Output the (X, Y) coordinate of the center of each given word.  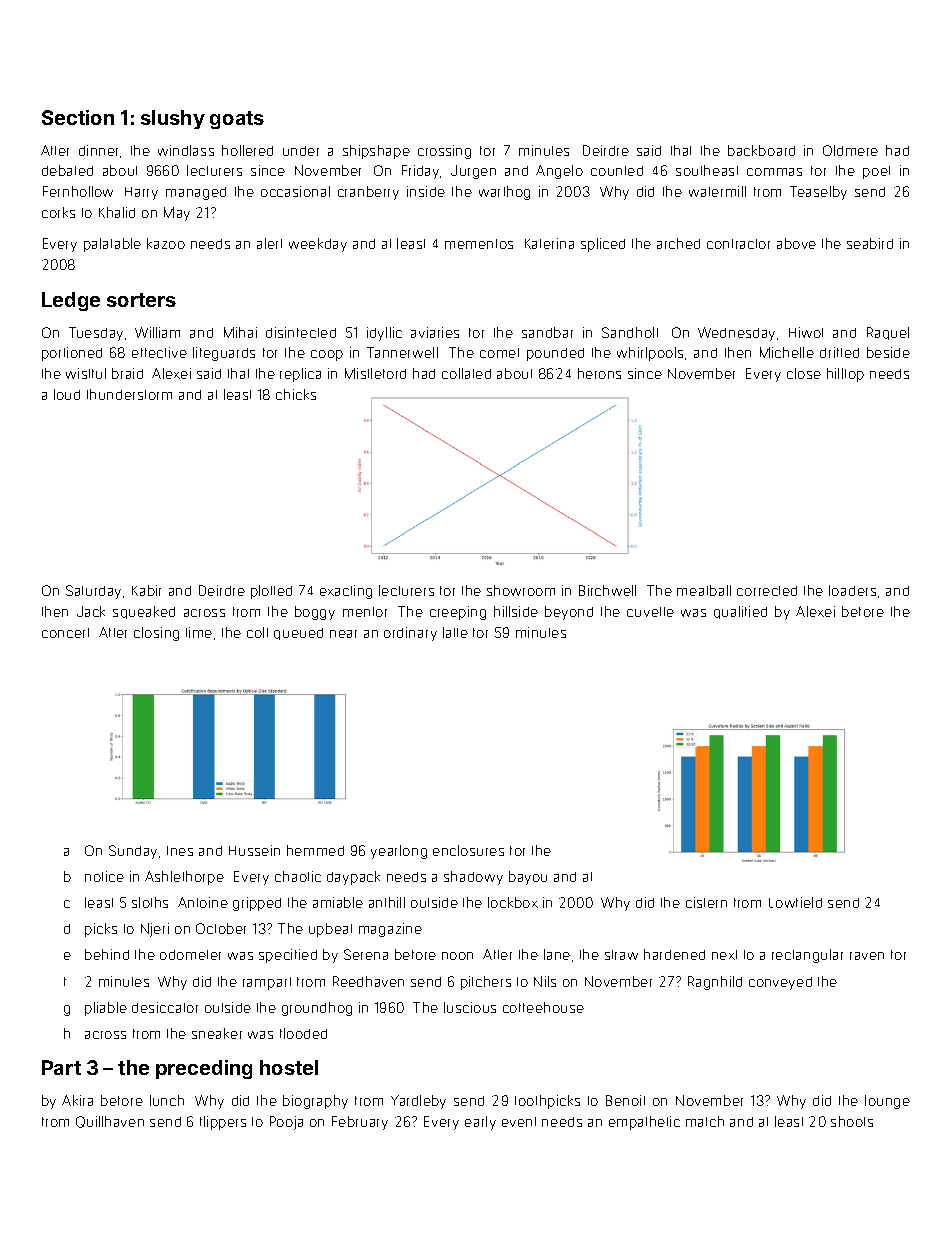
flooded (303, 1033)
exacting (346, 592)
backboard (761, 150)
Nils (545, 981)
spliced (603, 245)
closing (156, 634)
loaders (852, 590)
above (796, 243)
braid (127, 373)
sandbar (547, 332)
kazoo (166, 243)
